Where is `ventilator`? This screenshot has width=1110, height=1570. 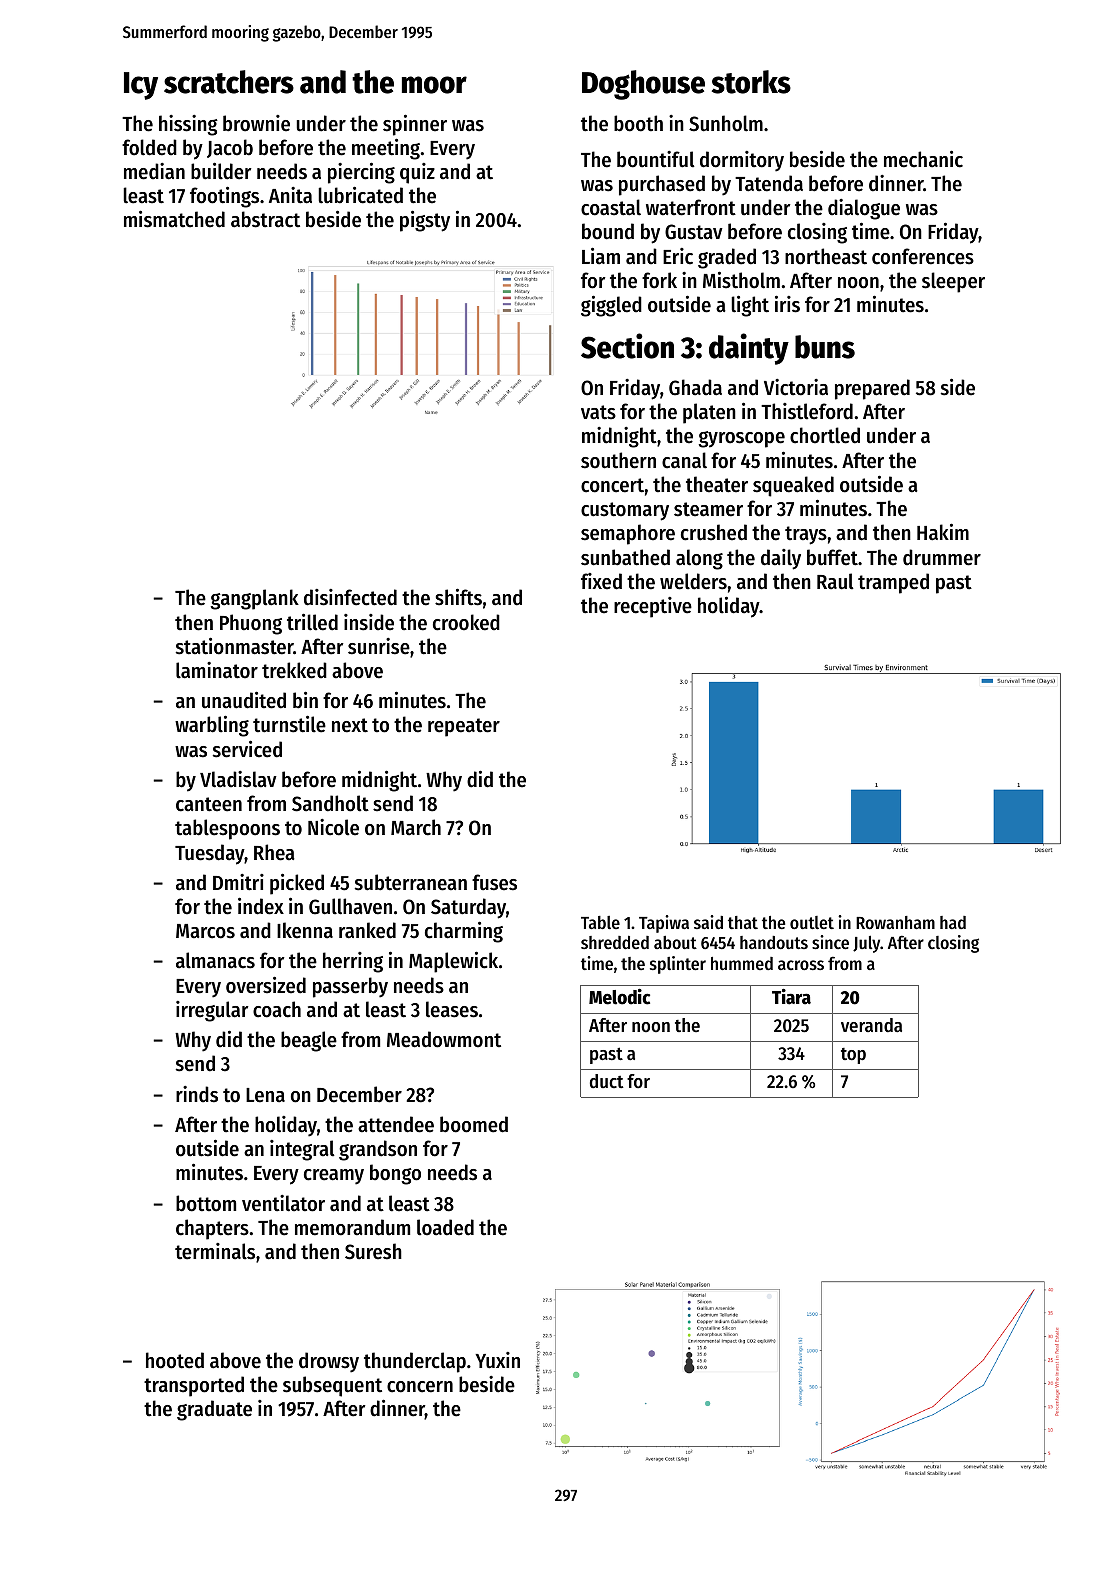
ventilator is located at coordinates (283, 1203).
